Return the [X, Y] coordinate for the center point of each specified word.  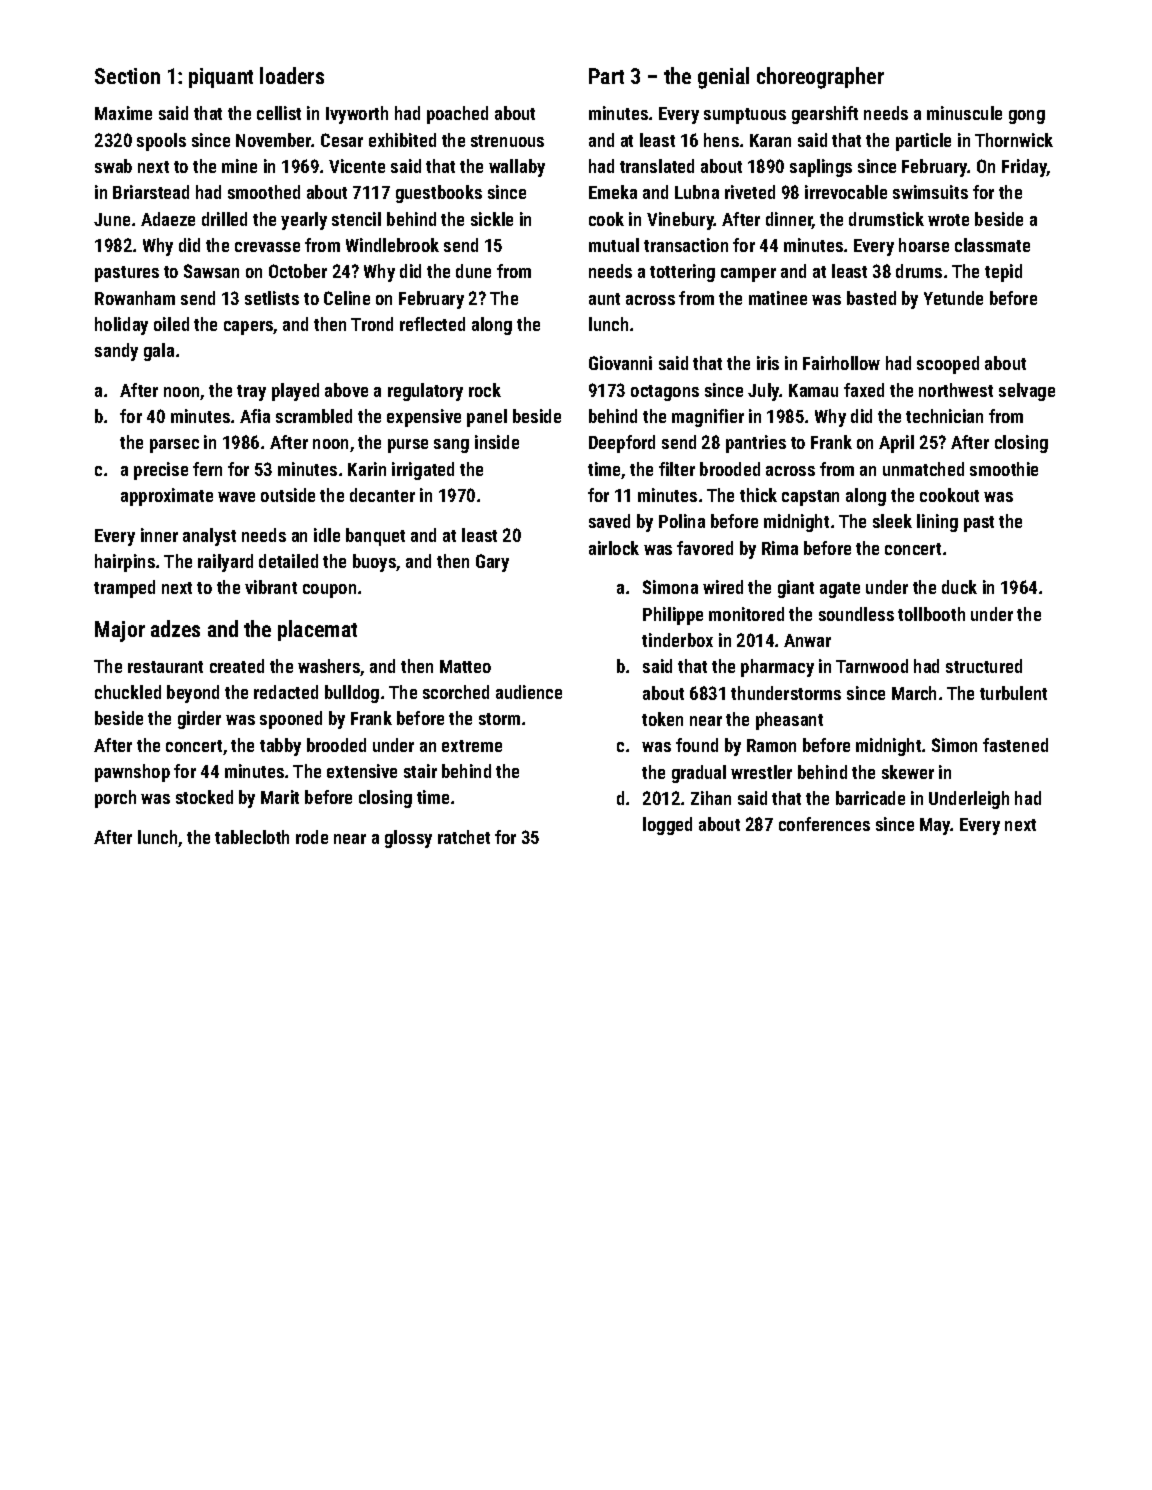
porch [115, 799]
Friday [1024, 168]
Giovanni [620, 363]
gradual [699, 774]
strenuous [507, 141]
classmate [992, 245]
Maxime [123, 113]
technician [944, 416]
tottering [682, 273]
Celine [347, 298]
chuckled [128, 692]
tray [251, 393]
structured [984, 666]
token [662, 719]
